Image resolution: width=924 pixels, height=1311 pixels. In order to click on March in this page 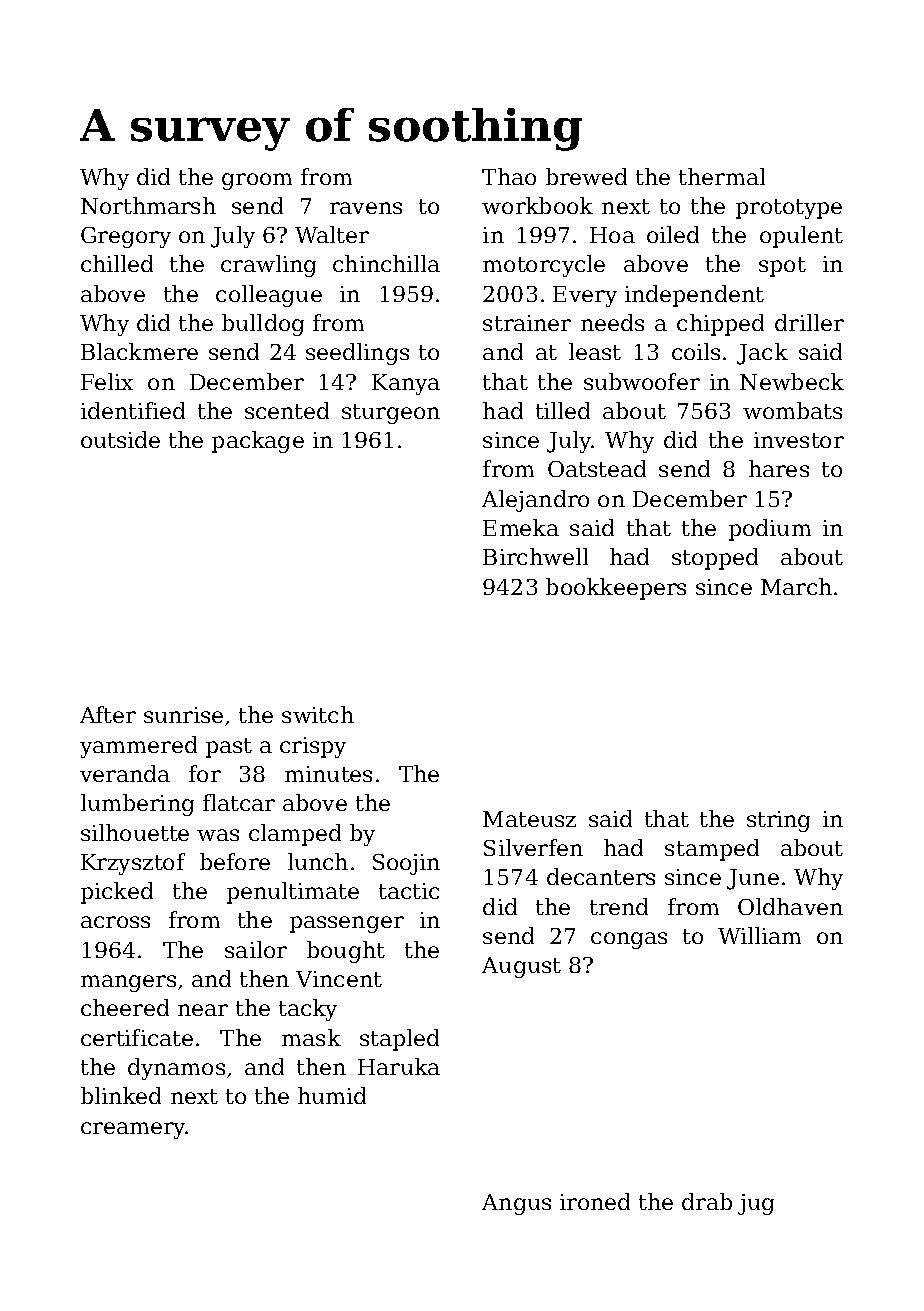, I will do `click(796, 586)`.
